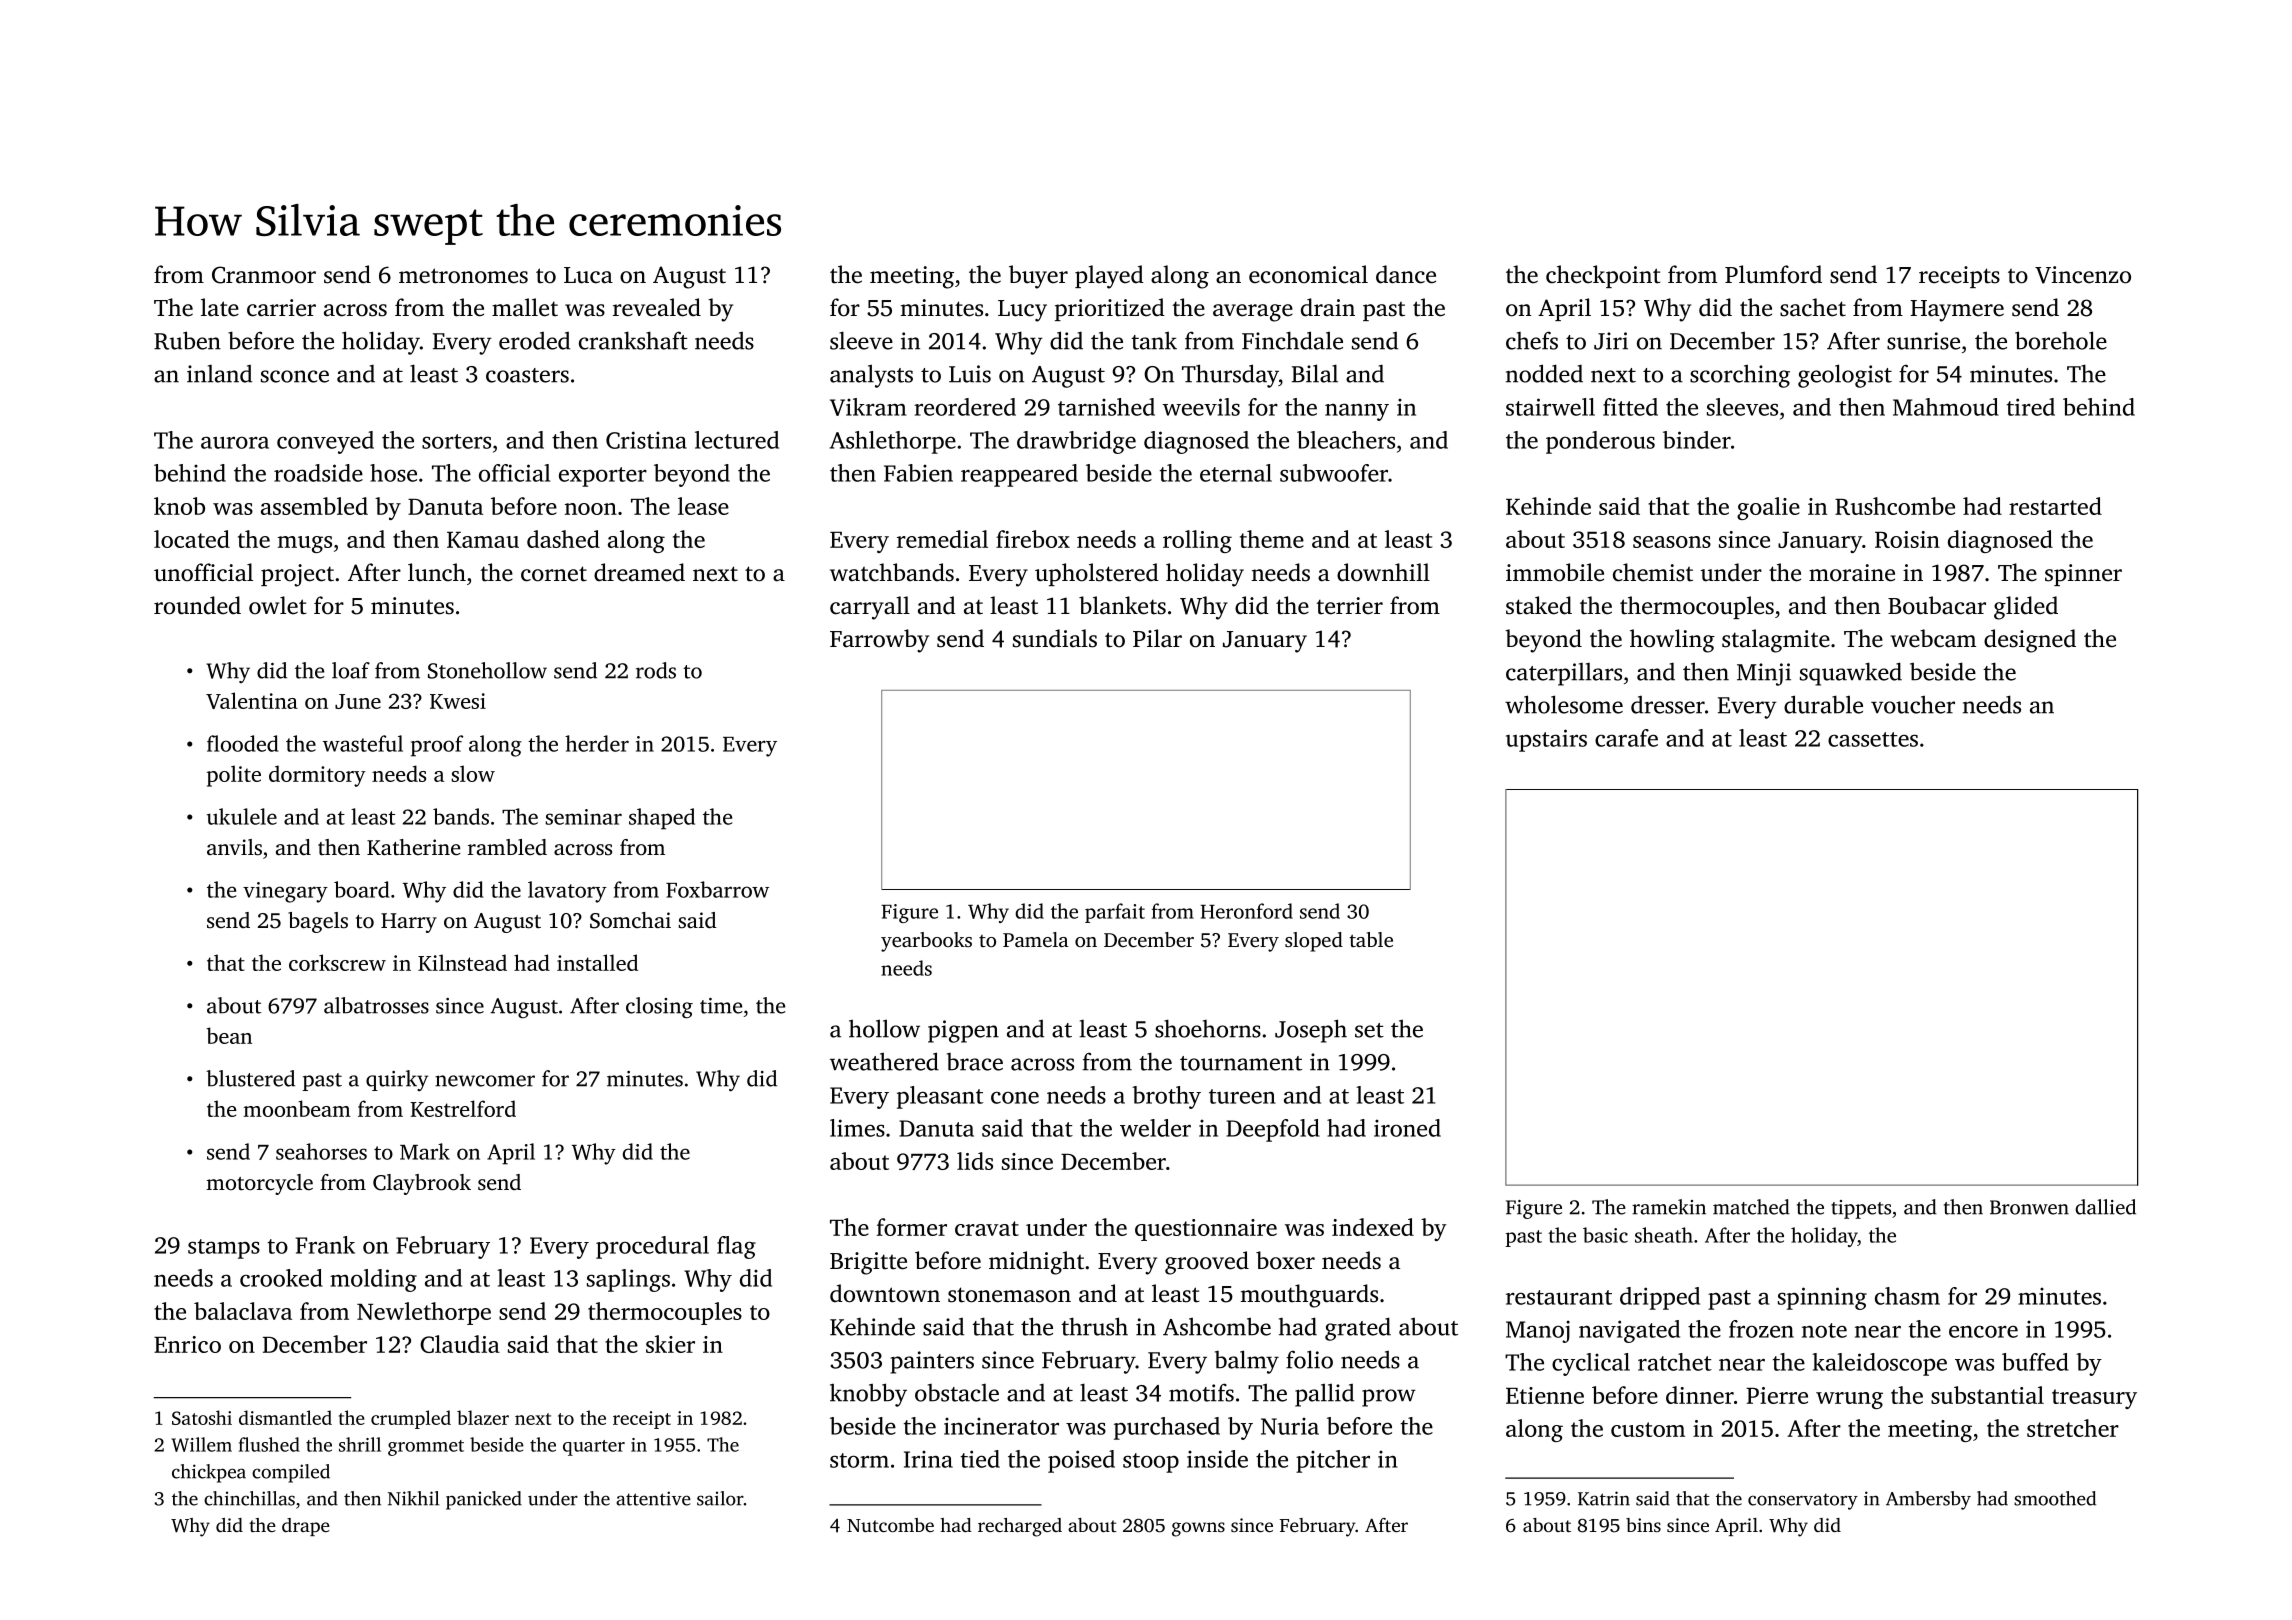 Image resolution: width=2292 pixels, height=1620 pixels. Describe the element at coordinates (243, 1311) in the page. I see `balaclava` at that location.
